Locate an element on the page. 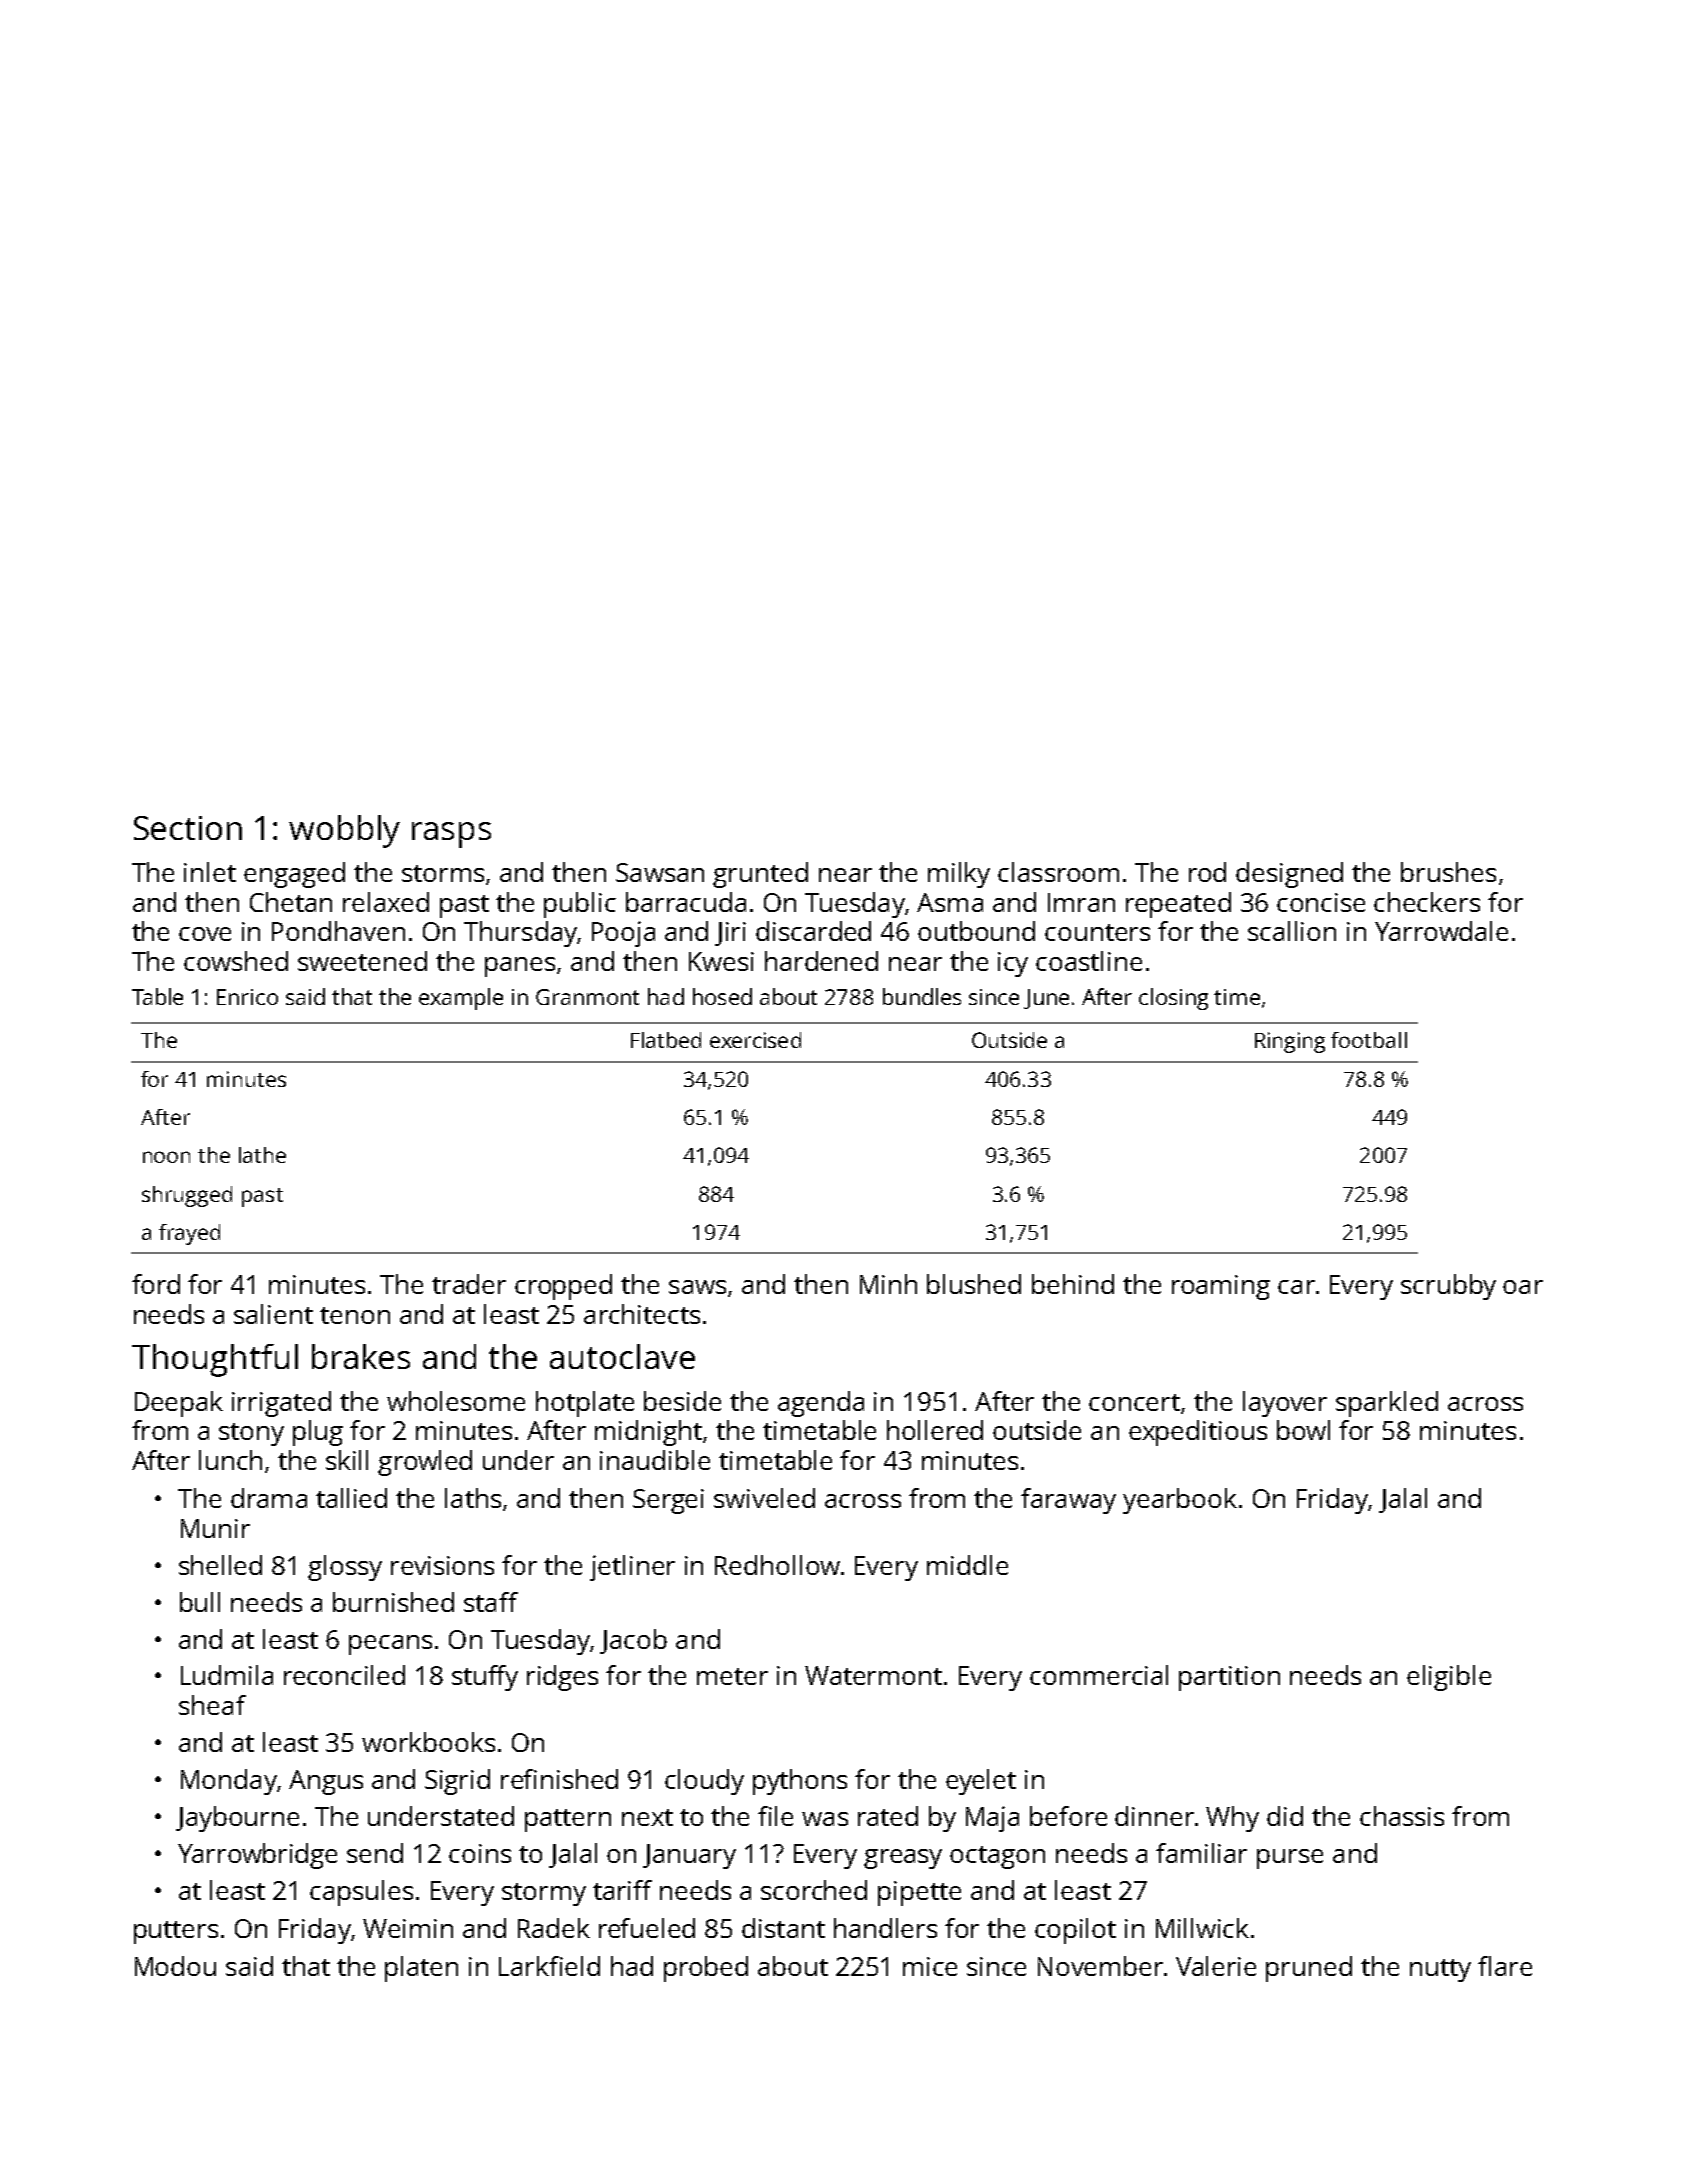 The width and height of the image is (1683, 2178). Millwick is located at coordinates (1202, 1928).
